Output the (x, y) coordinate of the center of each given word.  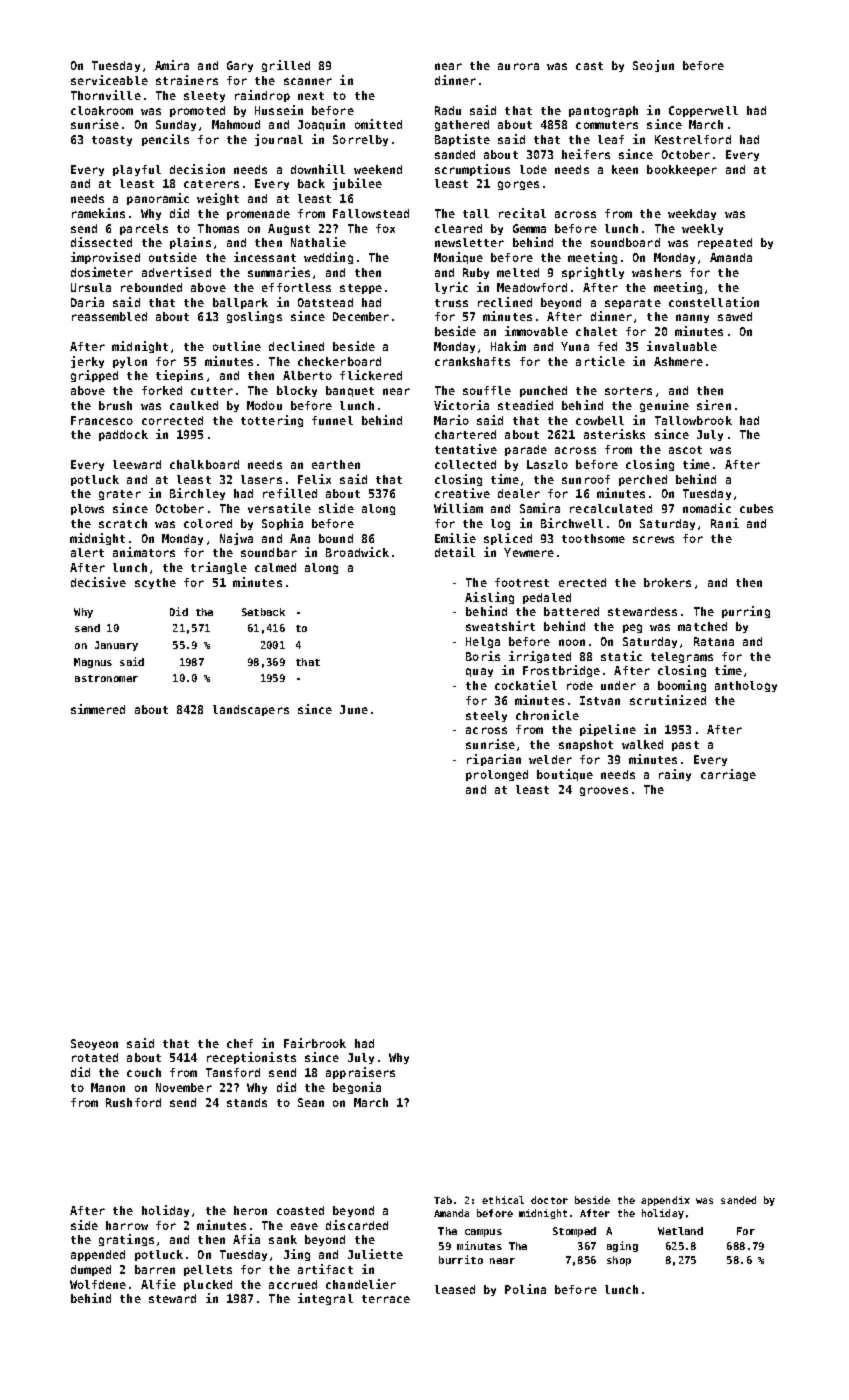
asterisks (614, 434)
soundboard (625, 242)
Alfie (158, 1284)
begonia (357, 1088)
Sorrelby (360, 140)
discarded (357, 1225)
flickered (371, 375)
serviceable (109, 80)
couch (144, 1072)
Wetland (680, 1231)
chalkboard (204, 464)
